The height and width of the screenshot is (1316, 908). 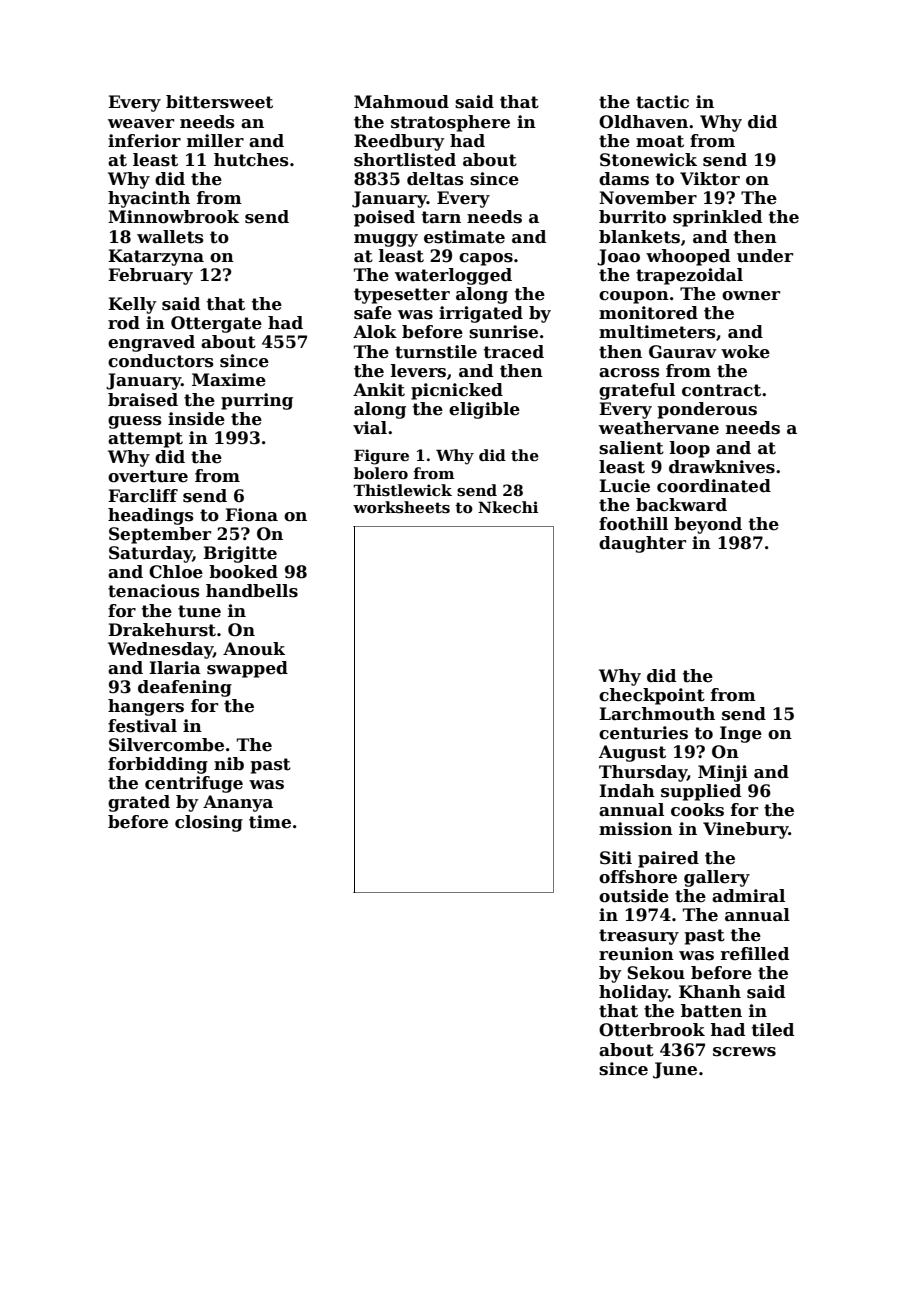 What do you see at coordinates (662, 102) in the screenshot?
I see `tactic` at bounding box center [662, 102].
